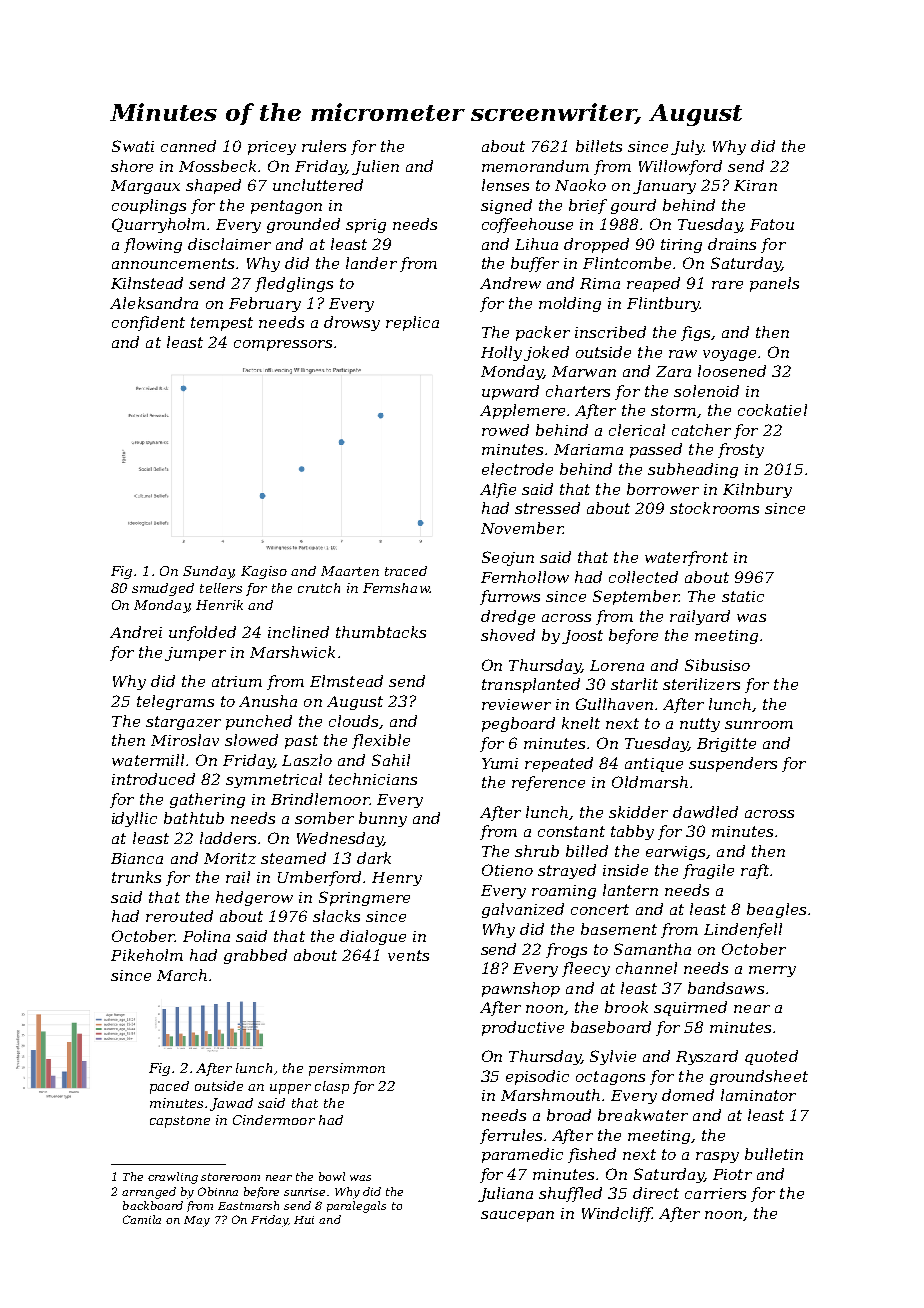  I want to click on Kilnbury, so click(757, 490).
